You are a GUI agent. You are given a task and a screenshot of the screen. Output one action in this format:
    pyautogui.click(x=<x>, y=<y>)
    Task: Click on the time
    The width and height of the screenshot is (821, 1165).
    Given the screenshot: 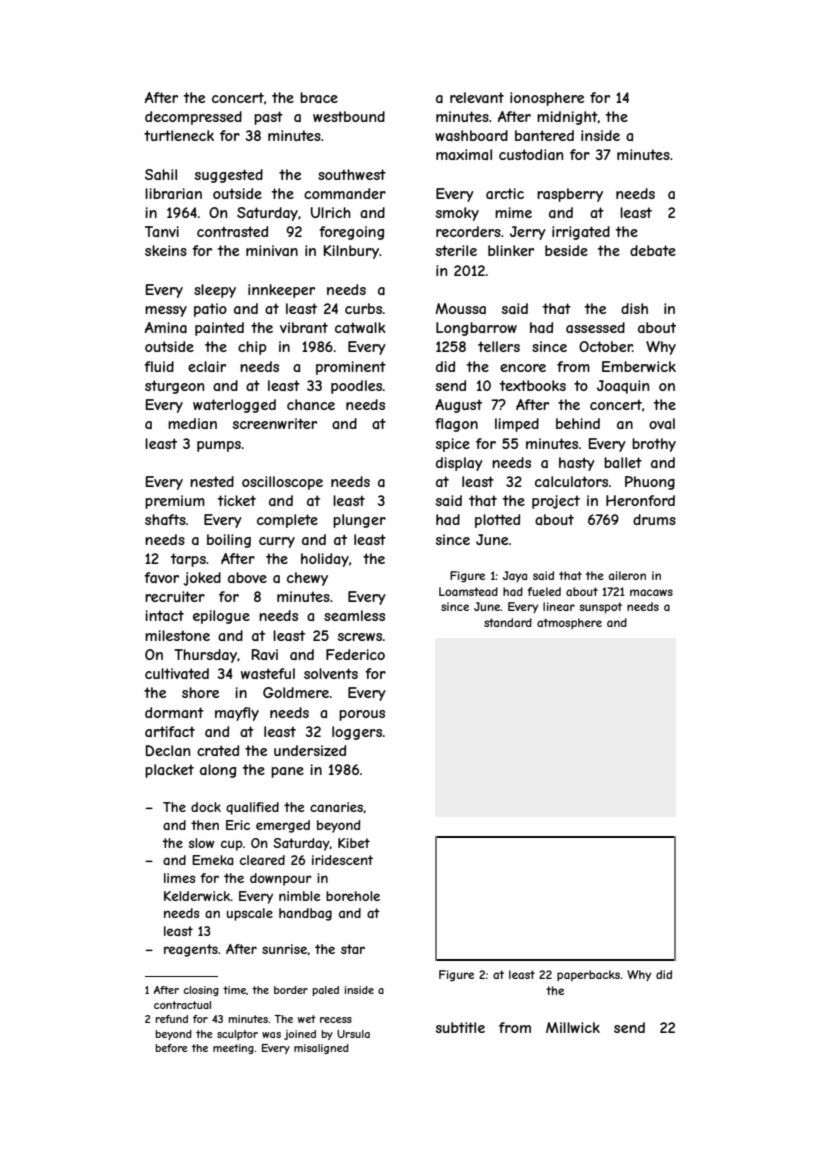 What is the action you would take?
    pyautogui.click(x=234, y=990)
